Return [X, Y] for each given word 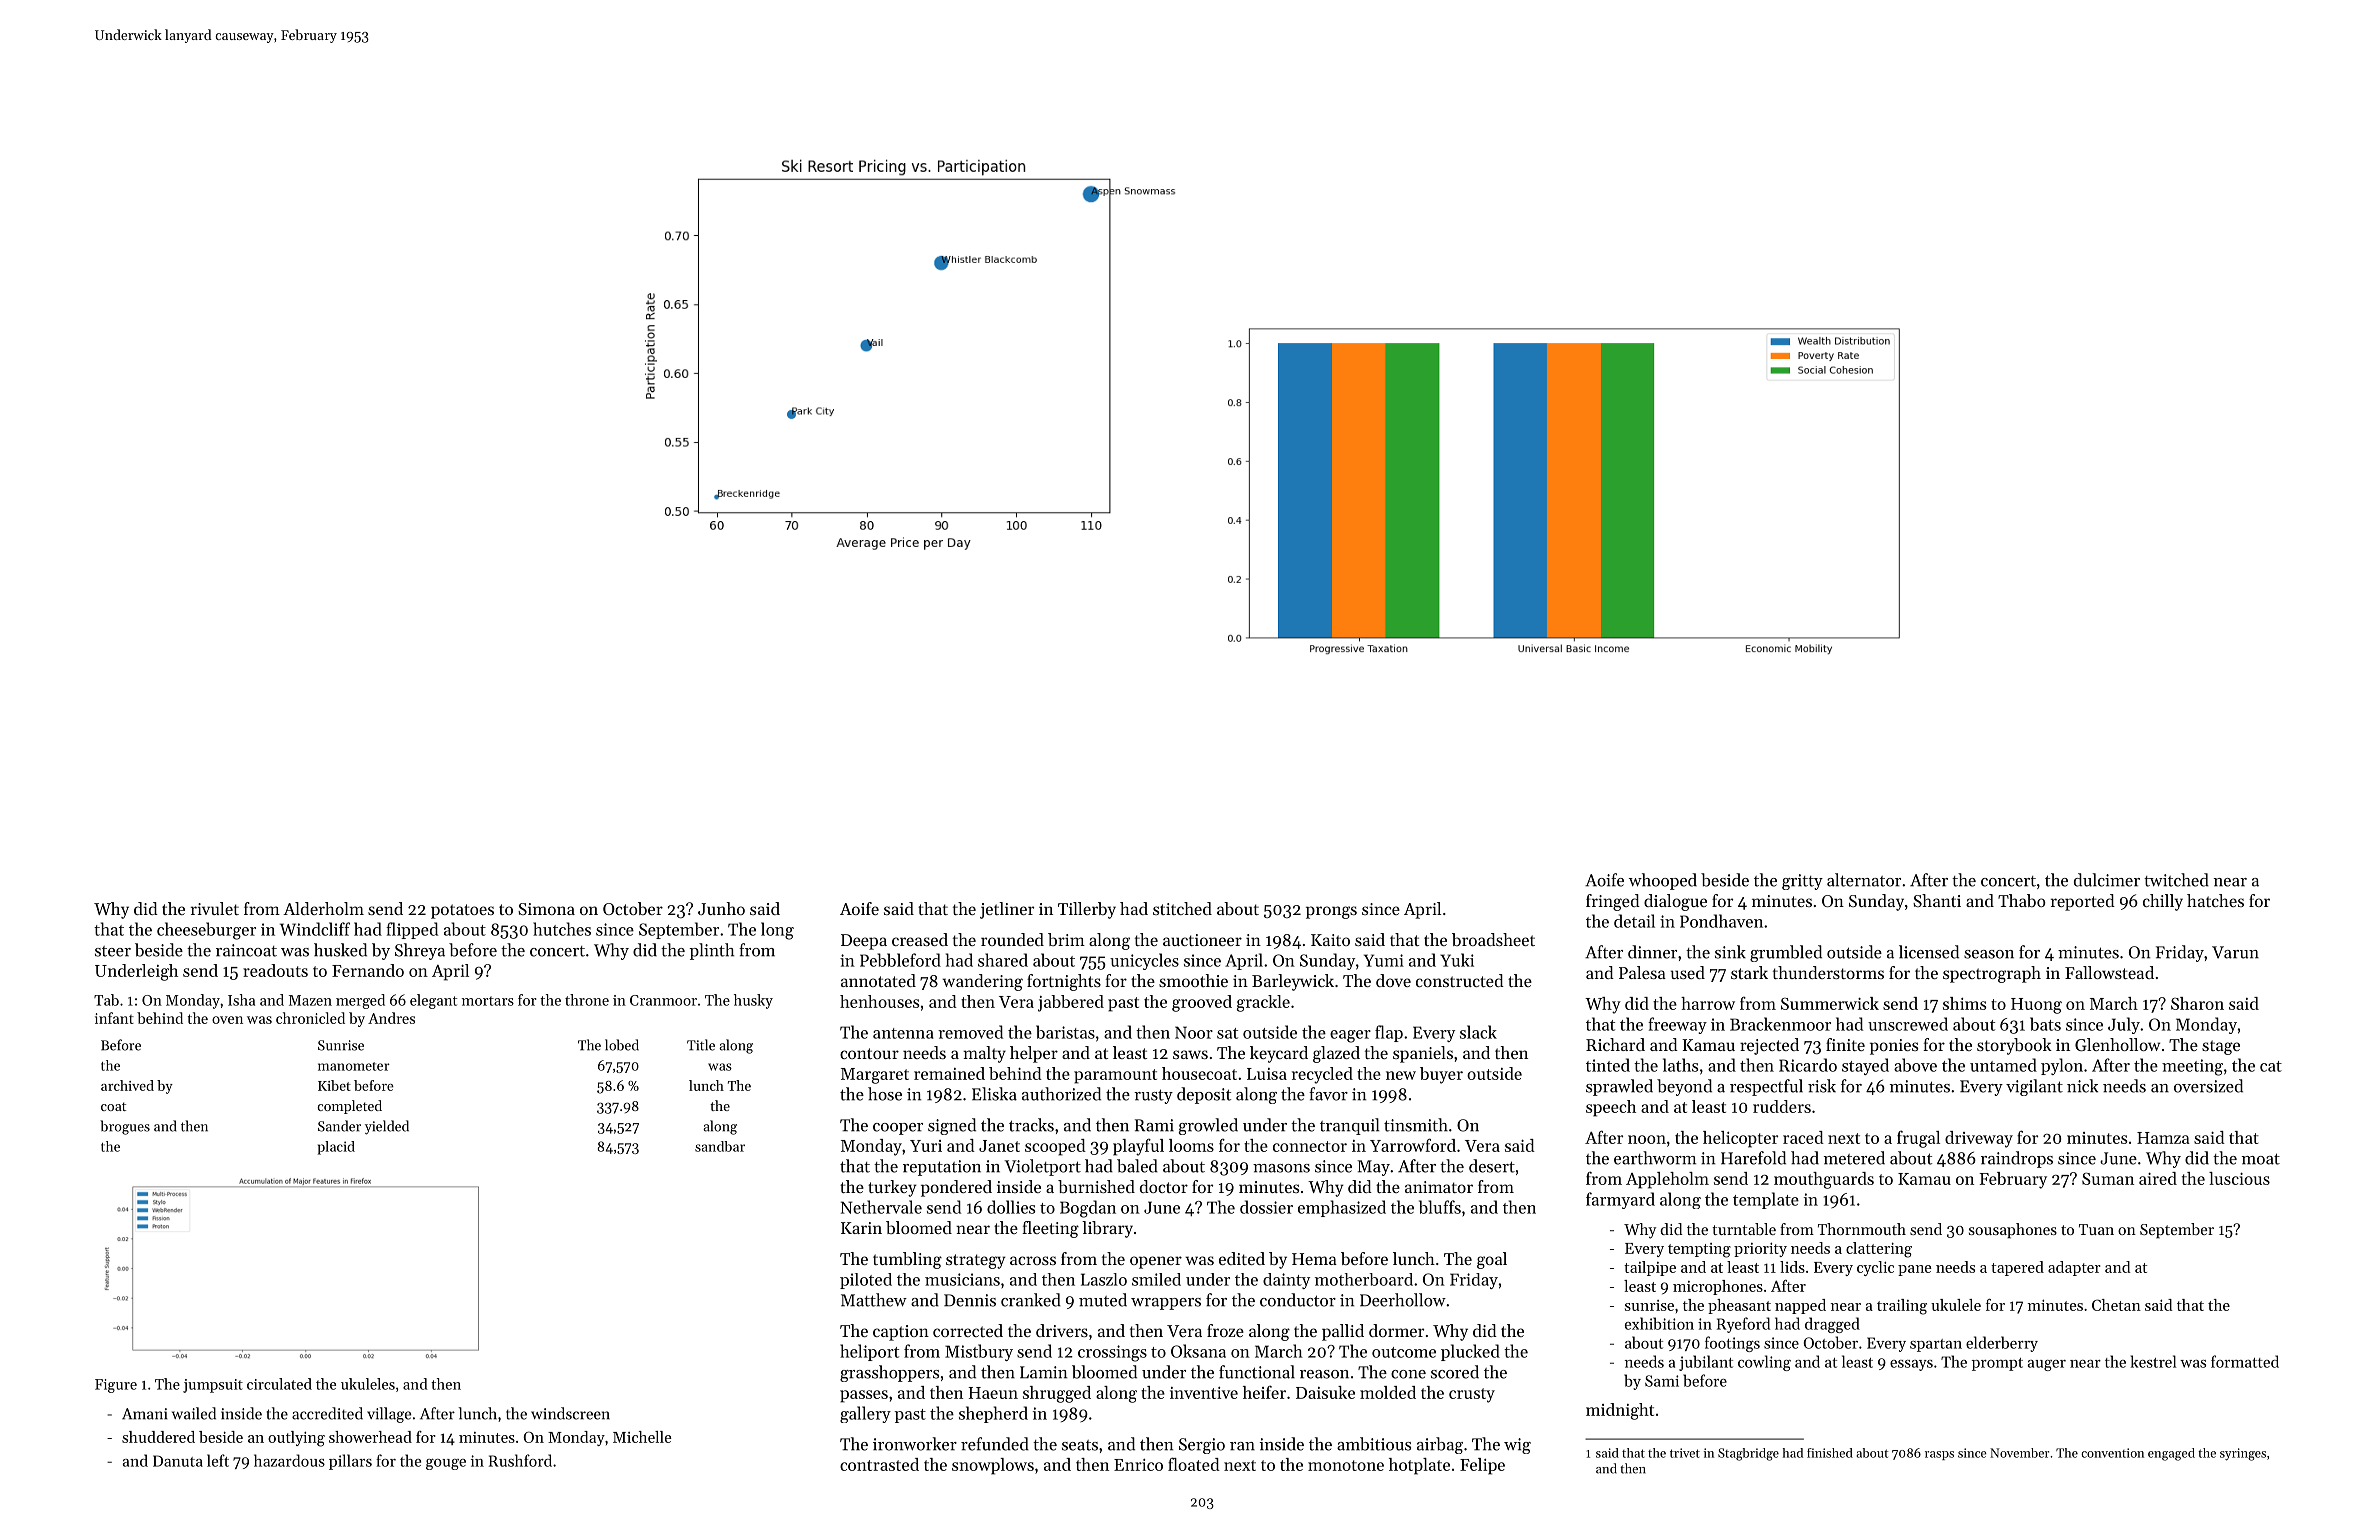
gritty [1802, 882]
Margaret [875, 1076]
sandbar [720, 1146]
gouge [446, 1464]
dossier [1266, 1207]
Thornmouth [1862, 1229]
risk [1822, 1086]
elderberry [2002, 1344]
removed [970, 1032]
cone [1408, 1374]
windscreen [570, 1413]
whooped [1663, 881]
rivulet [215, 908]
